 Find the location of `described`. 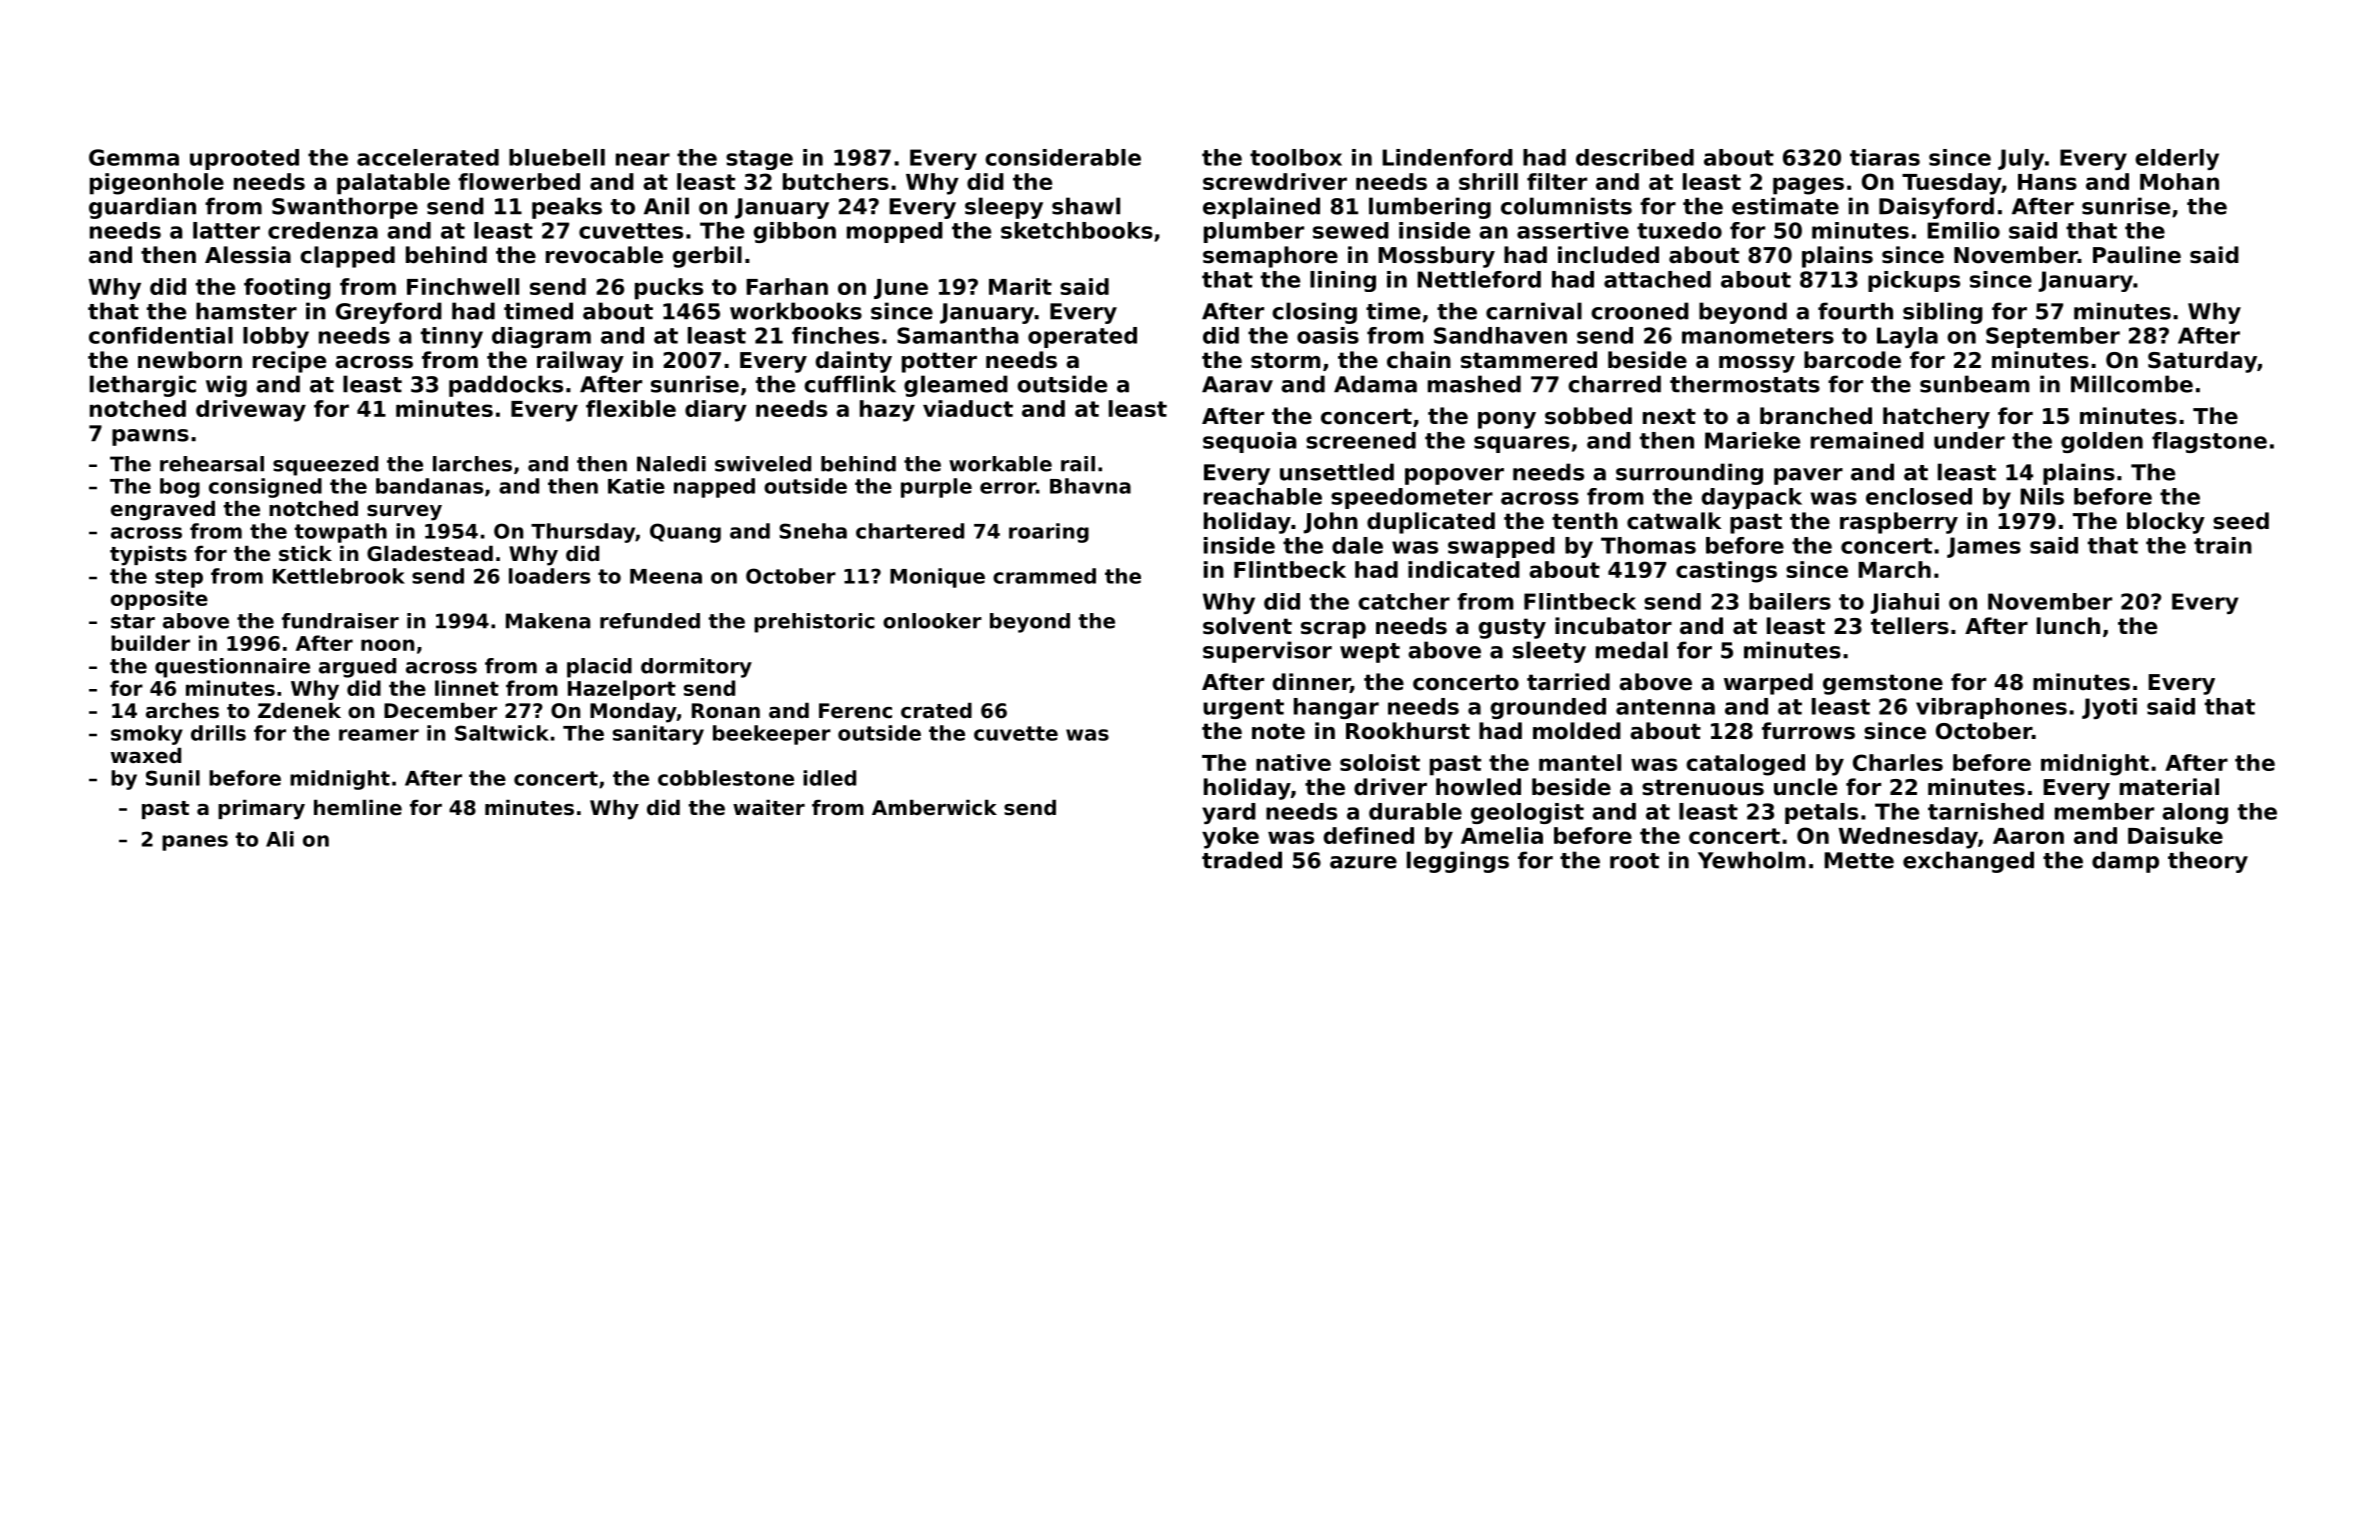

described is located at coordinates (1635, 157).
